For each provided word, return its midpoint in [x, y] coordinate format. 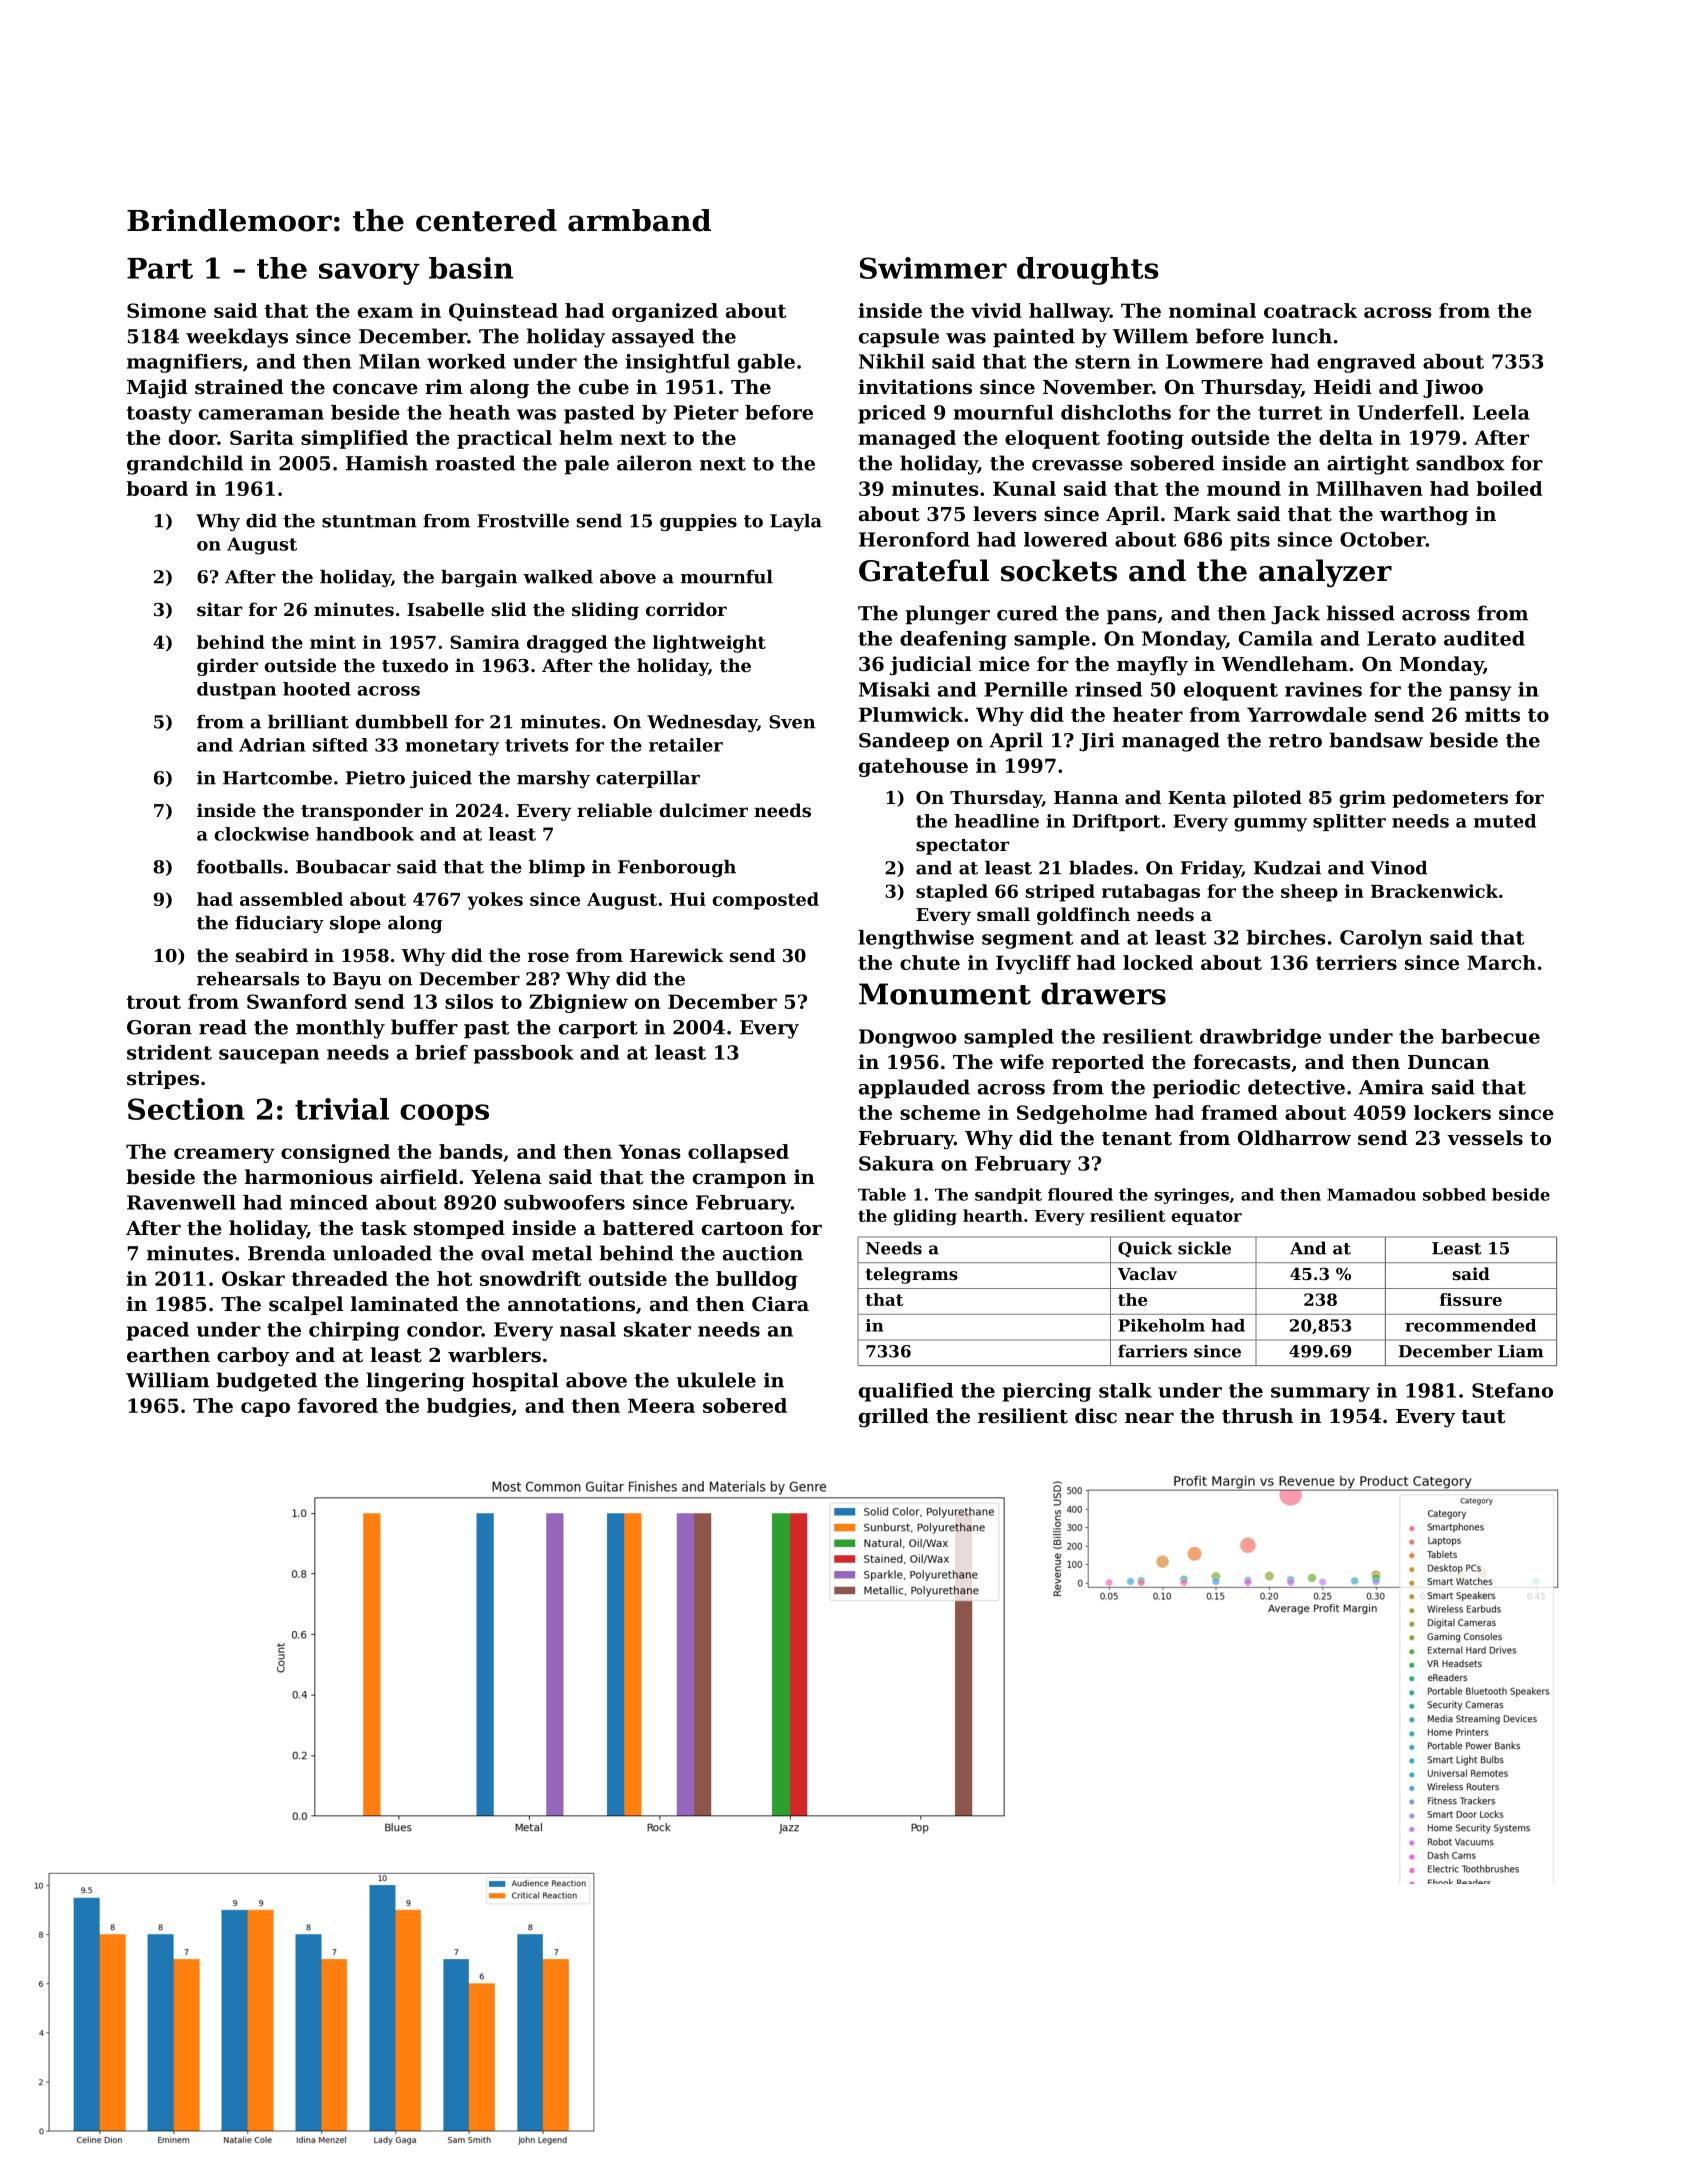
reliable [614, 810]
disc [1096, 1416]
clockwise [261, 834]
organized [665, 312]
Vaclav [1147, 1273]
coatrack [1310, 310]
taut [1483, 1417]
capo [265, 1409]
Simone [166, 310]
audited [1484, 638]
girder [227, 667]
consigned [335, 1153]
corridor [686, 609]
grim [1362, 799]
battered [648, 1228]
